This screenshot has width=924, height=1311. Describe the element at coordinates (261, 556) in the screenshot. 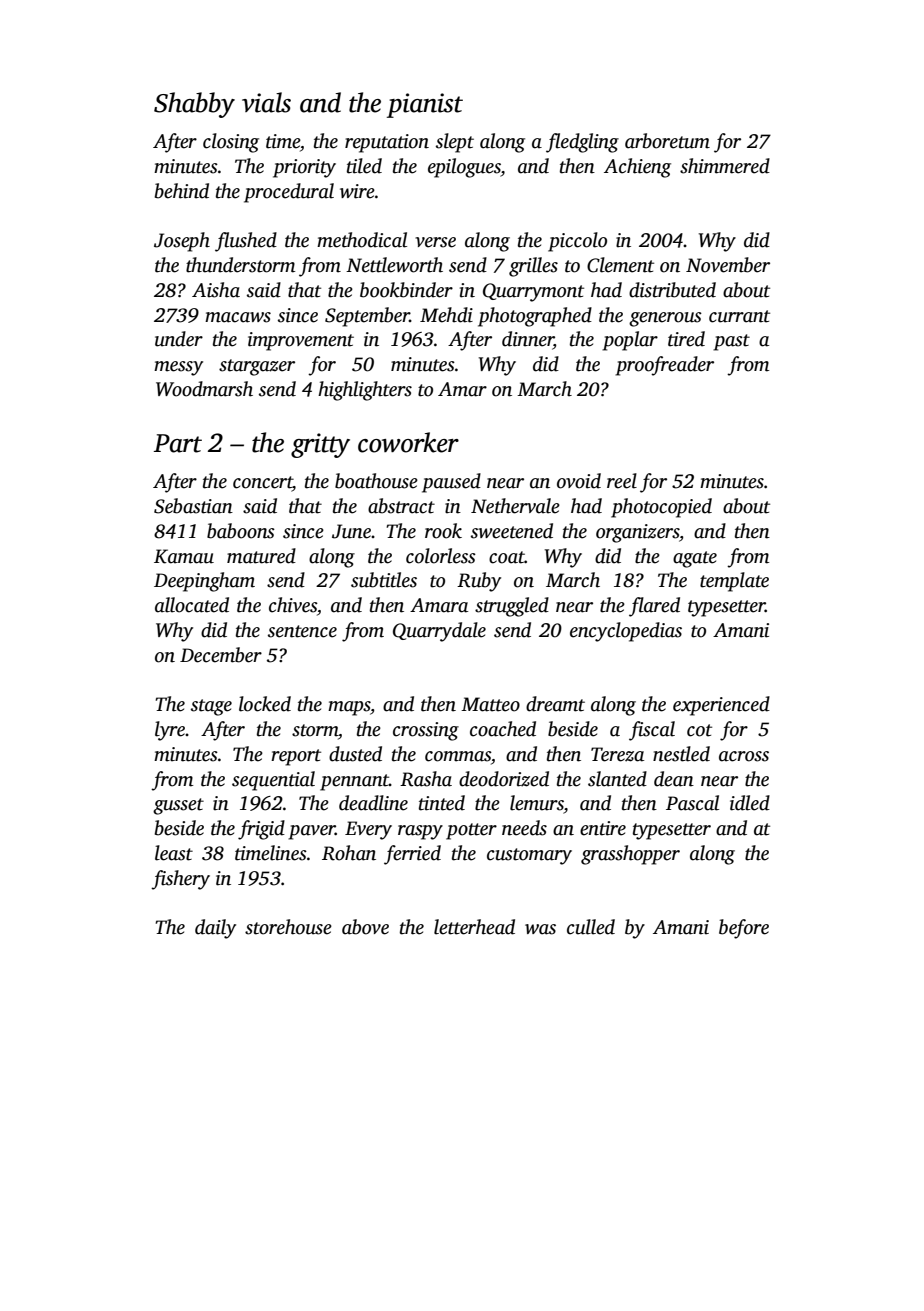

I see `matured` at that location.
